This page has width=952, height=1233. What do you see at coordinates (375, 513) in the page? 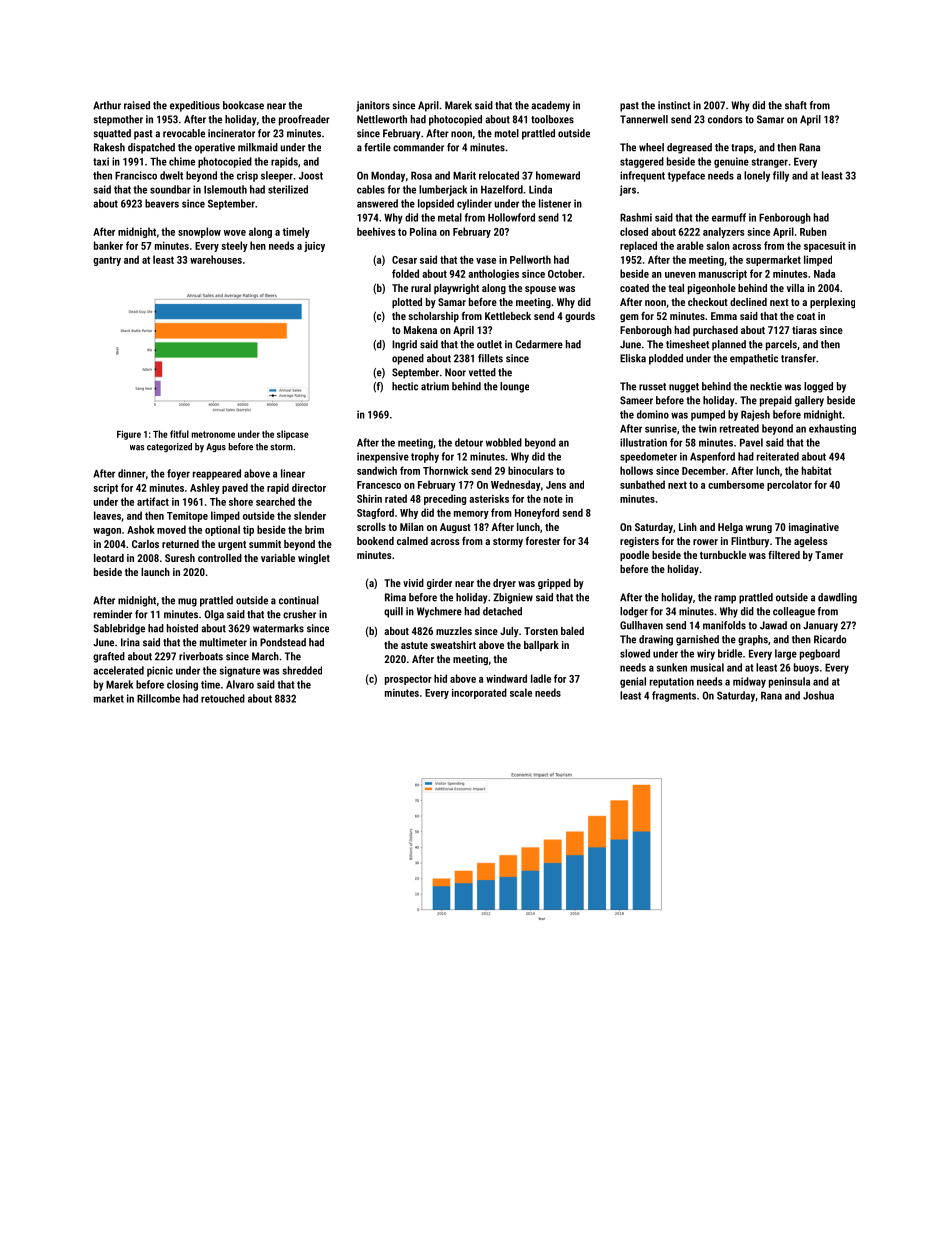
I see `Stagford` at bounding box center [375, 513].
